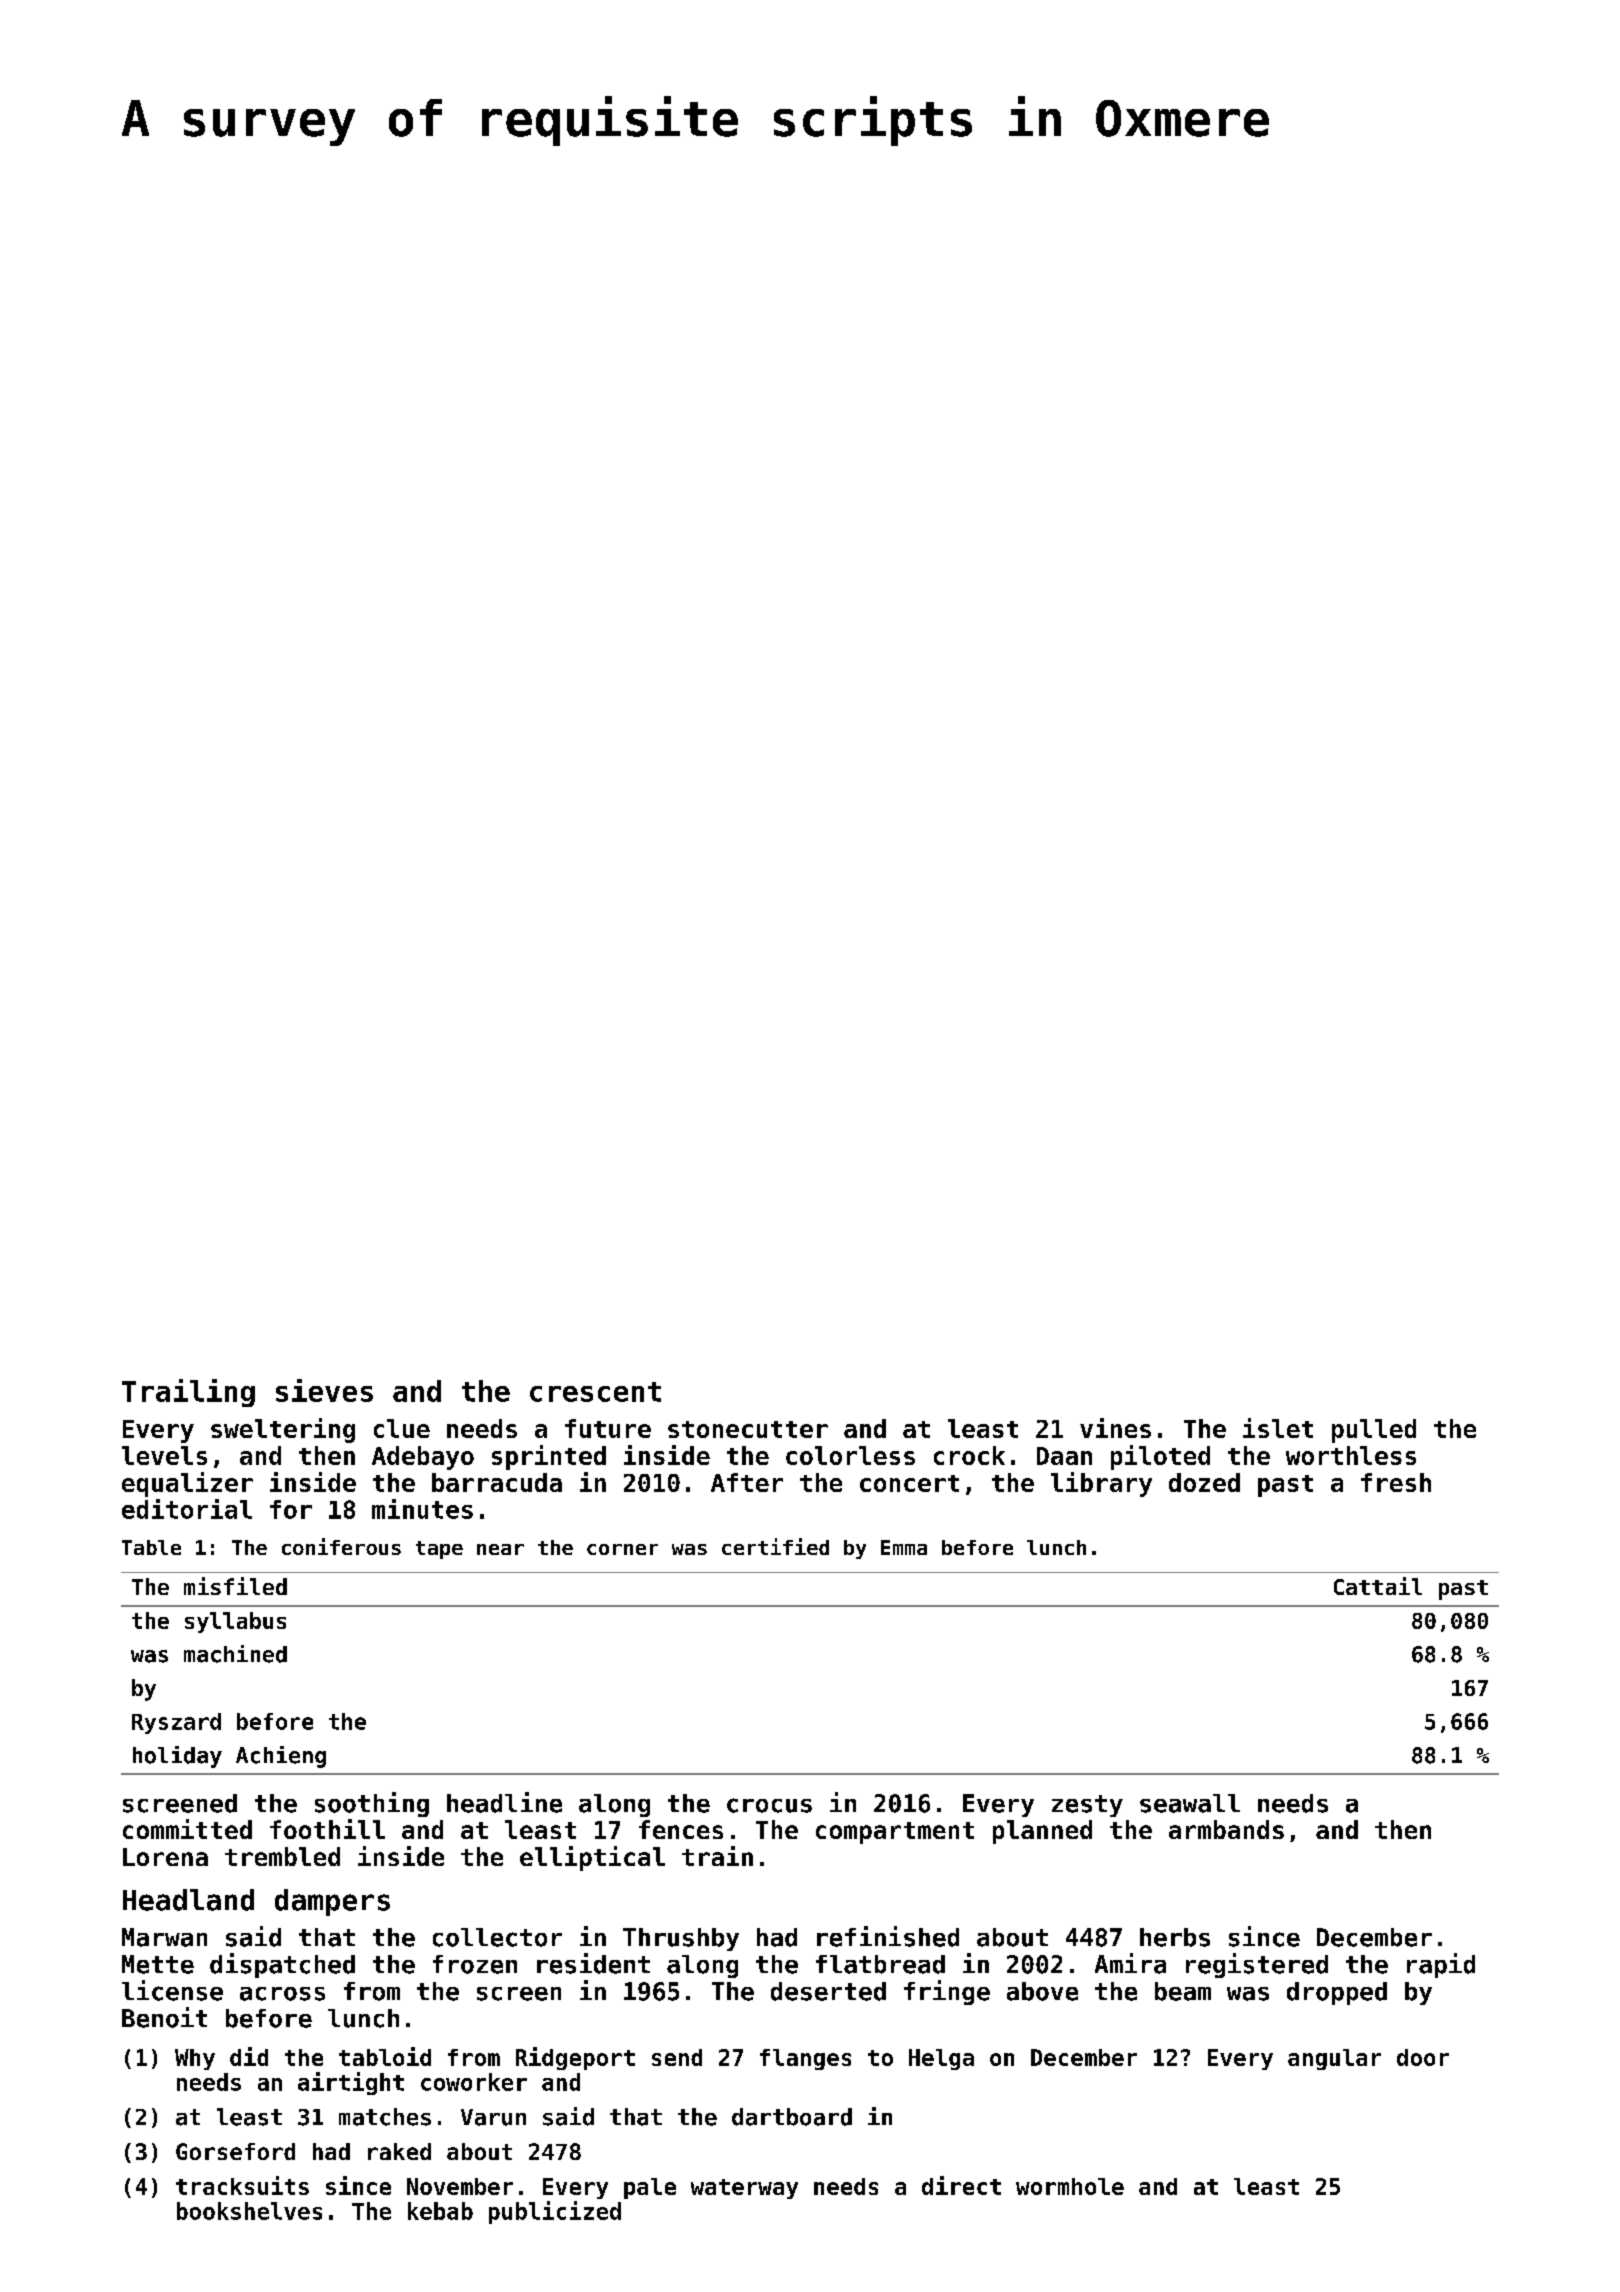  What do you see at coordinates (1190, 1803) in the image?
I see `seawall` at bounding box center [1190, 1803].
